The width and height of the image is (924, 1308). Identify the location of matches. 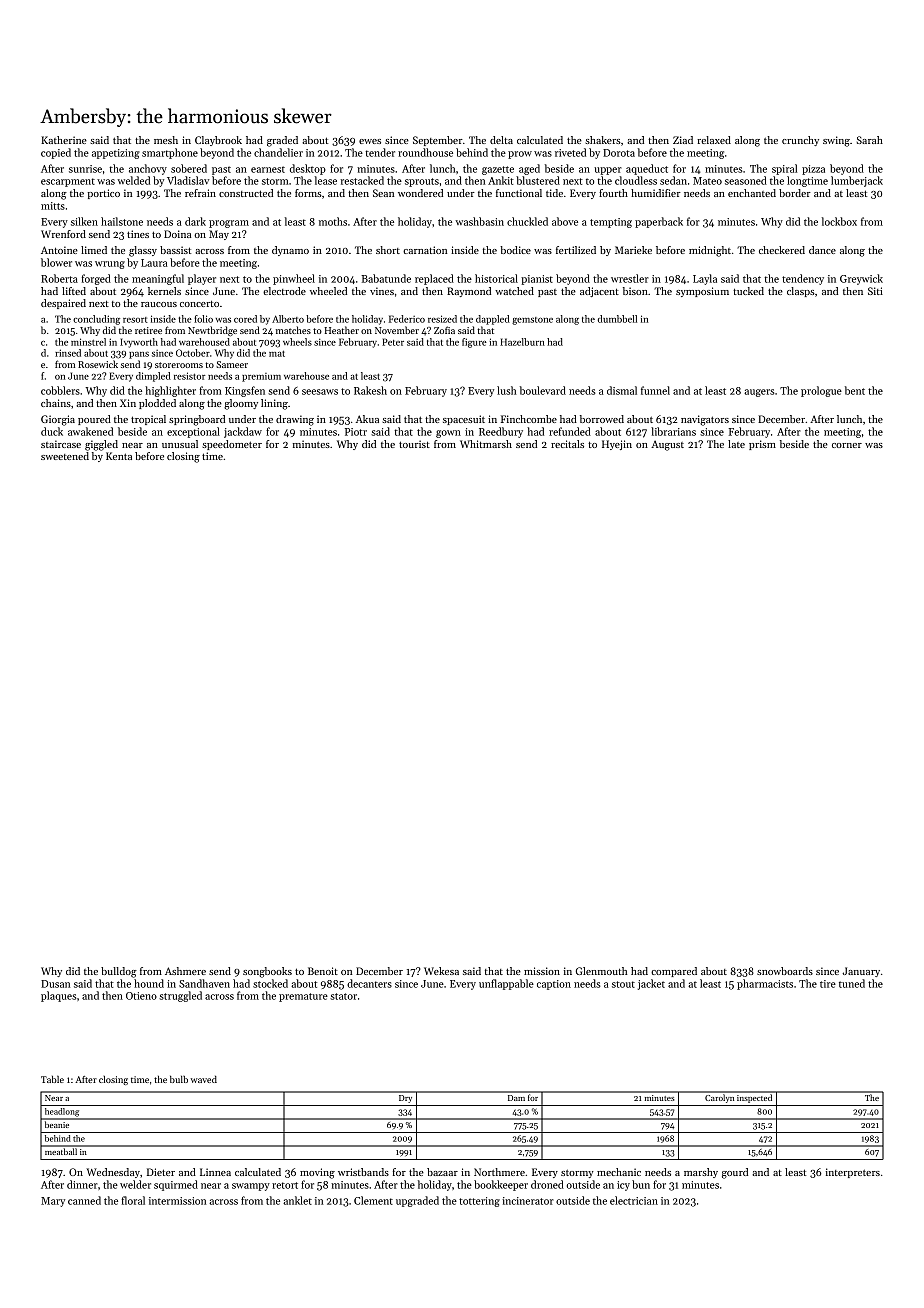
(293, 330).
